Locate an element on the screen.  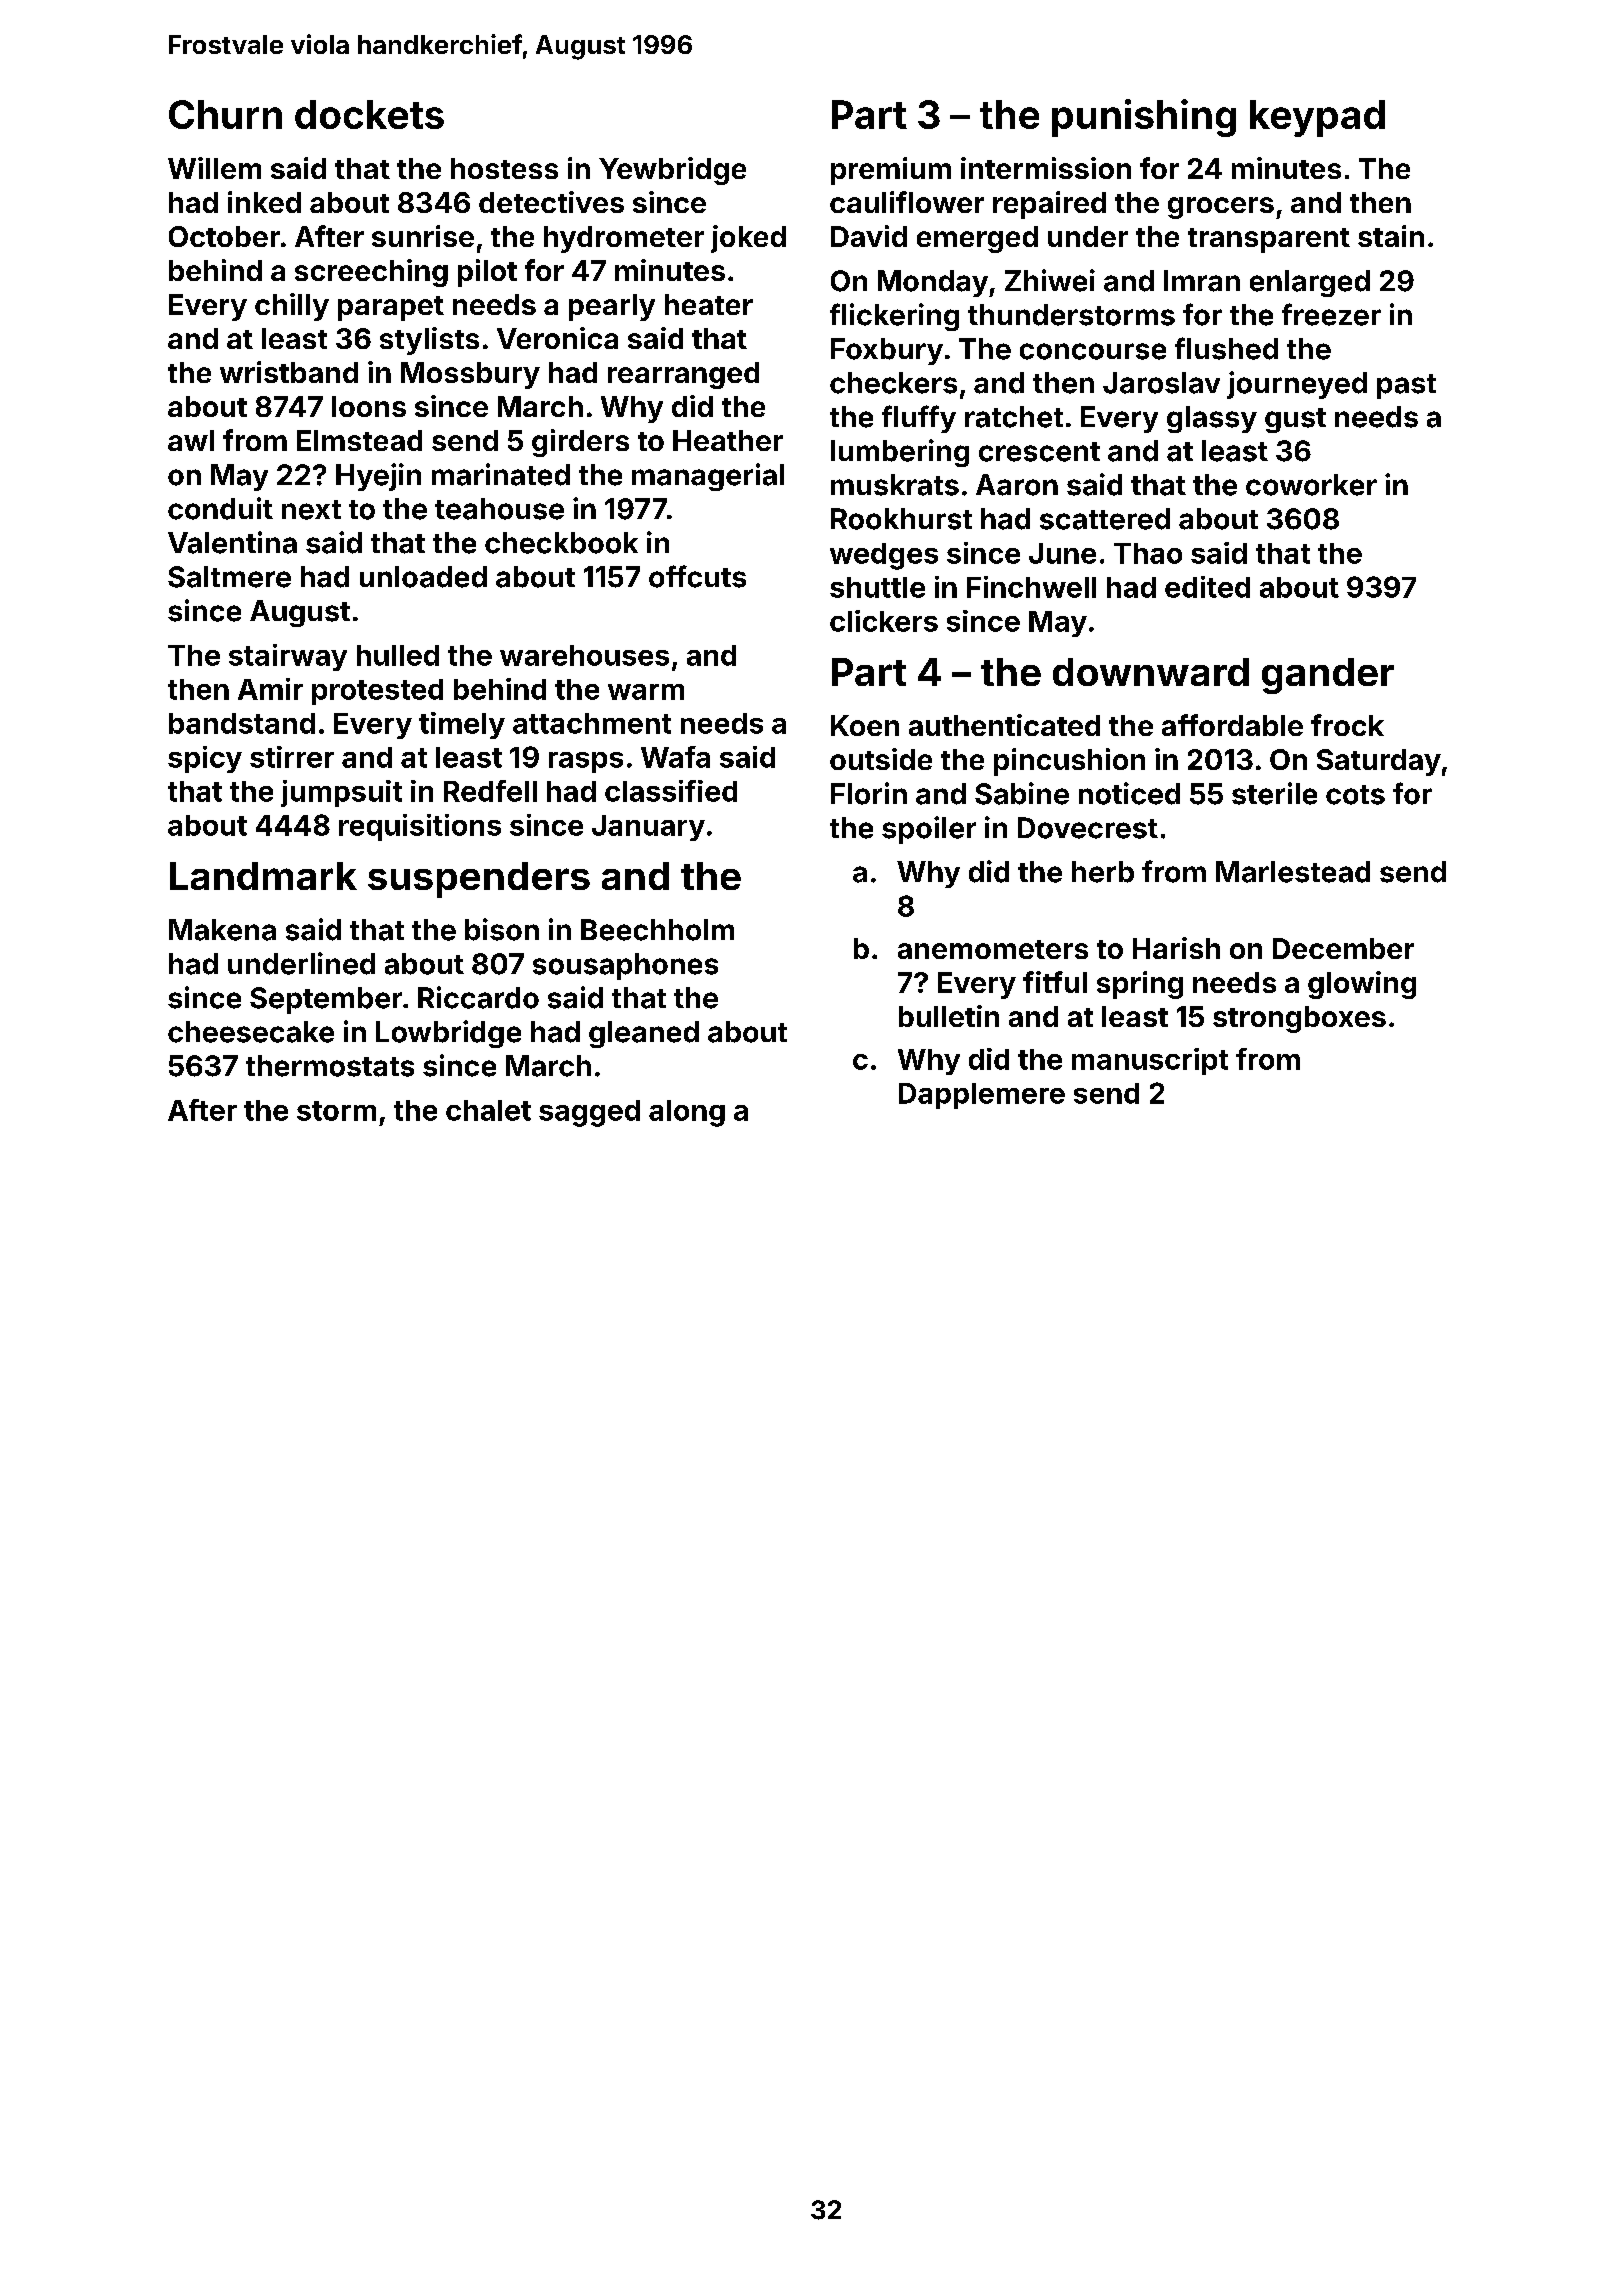
clickers is located at coordinates (884, 621).
